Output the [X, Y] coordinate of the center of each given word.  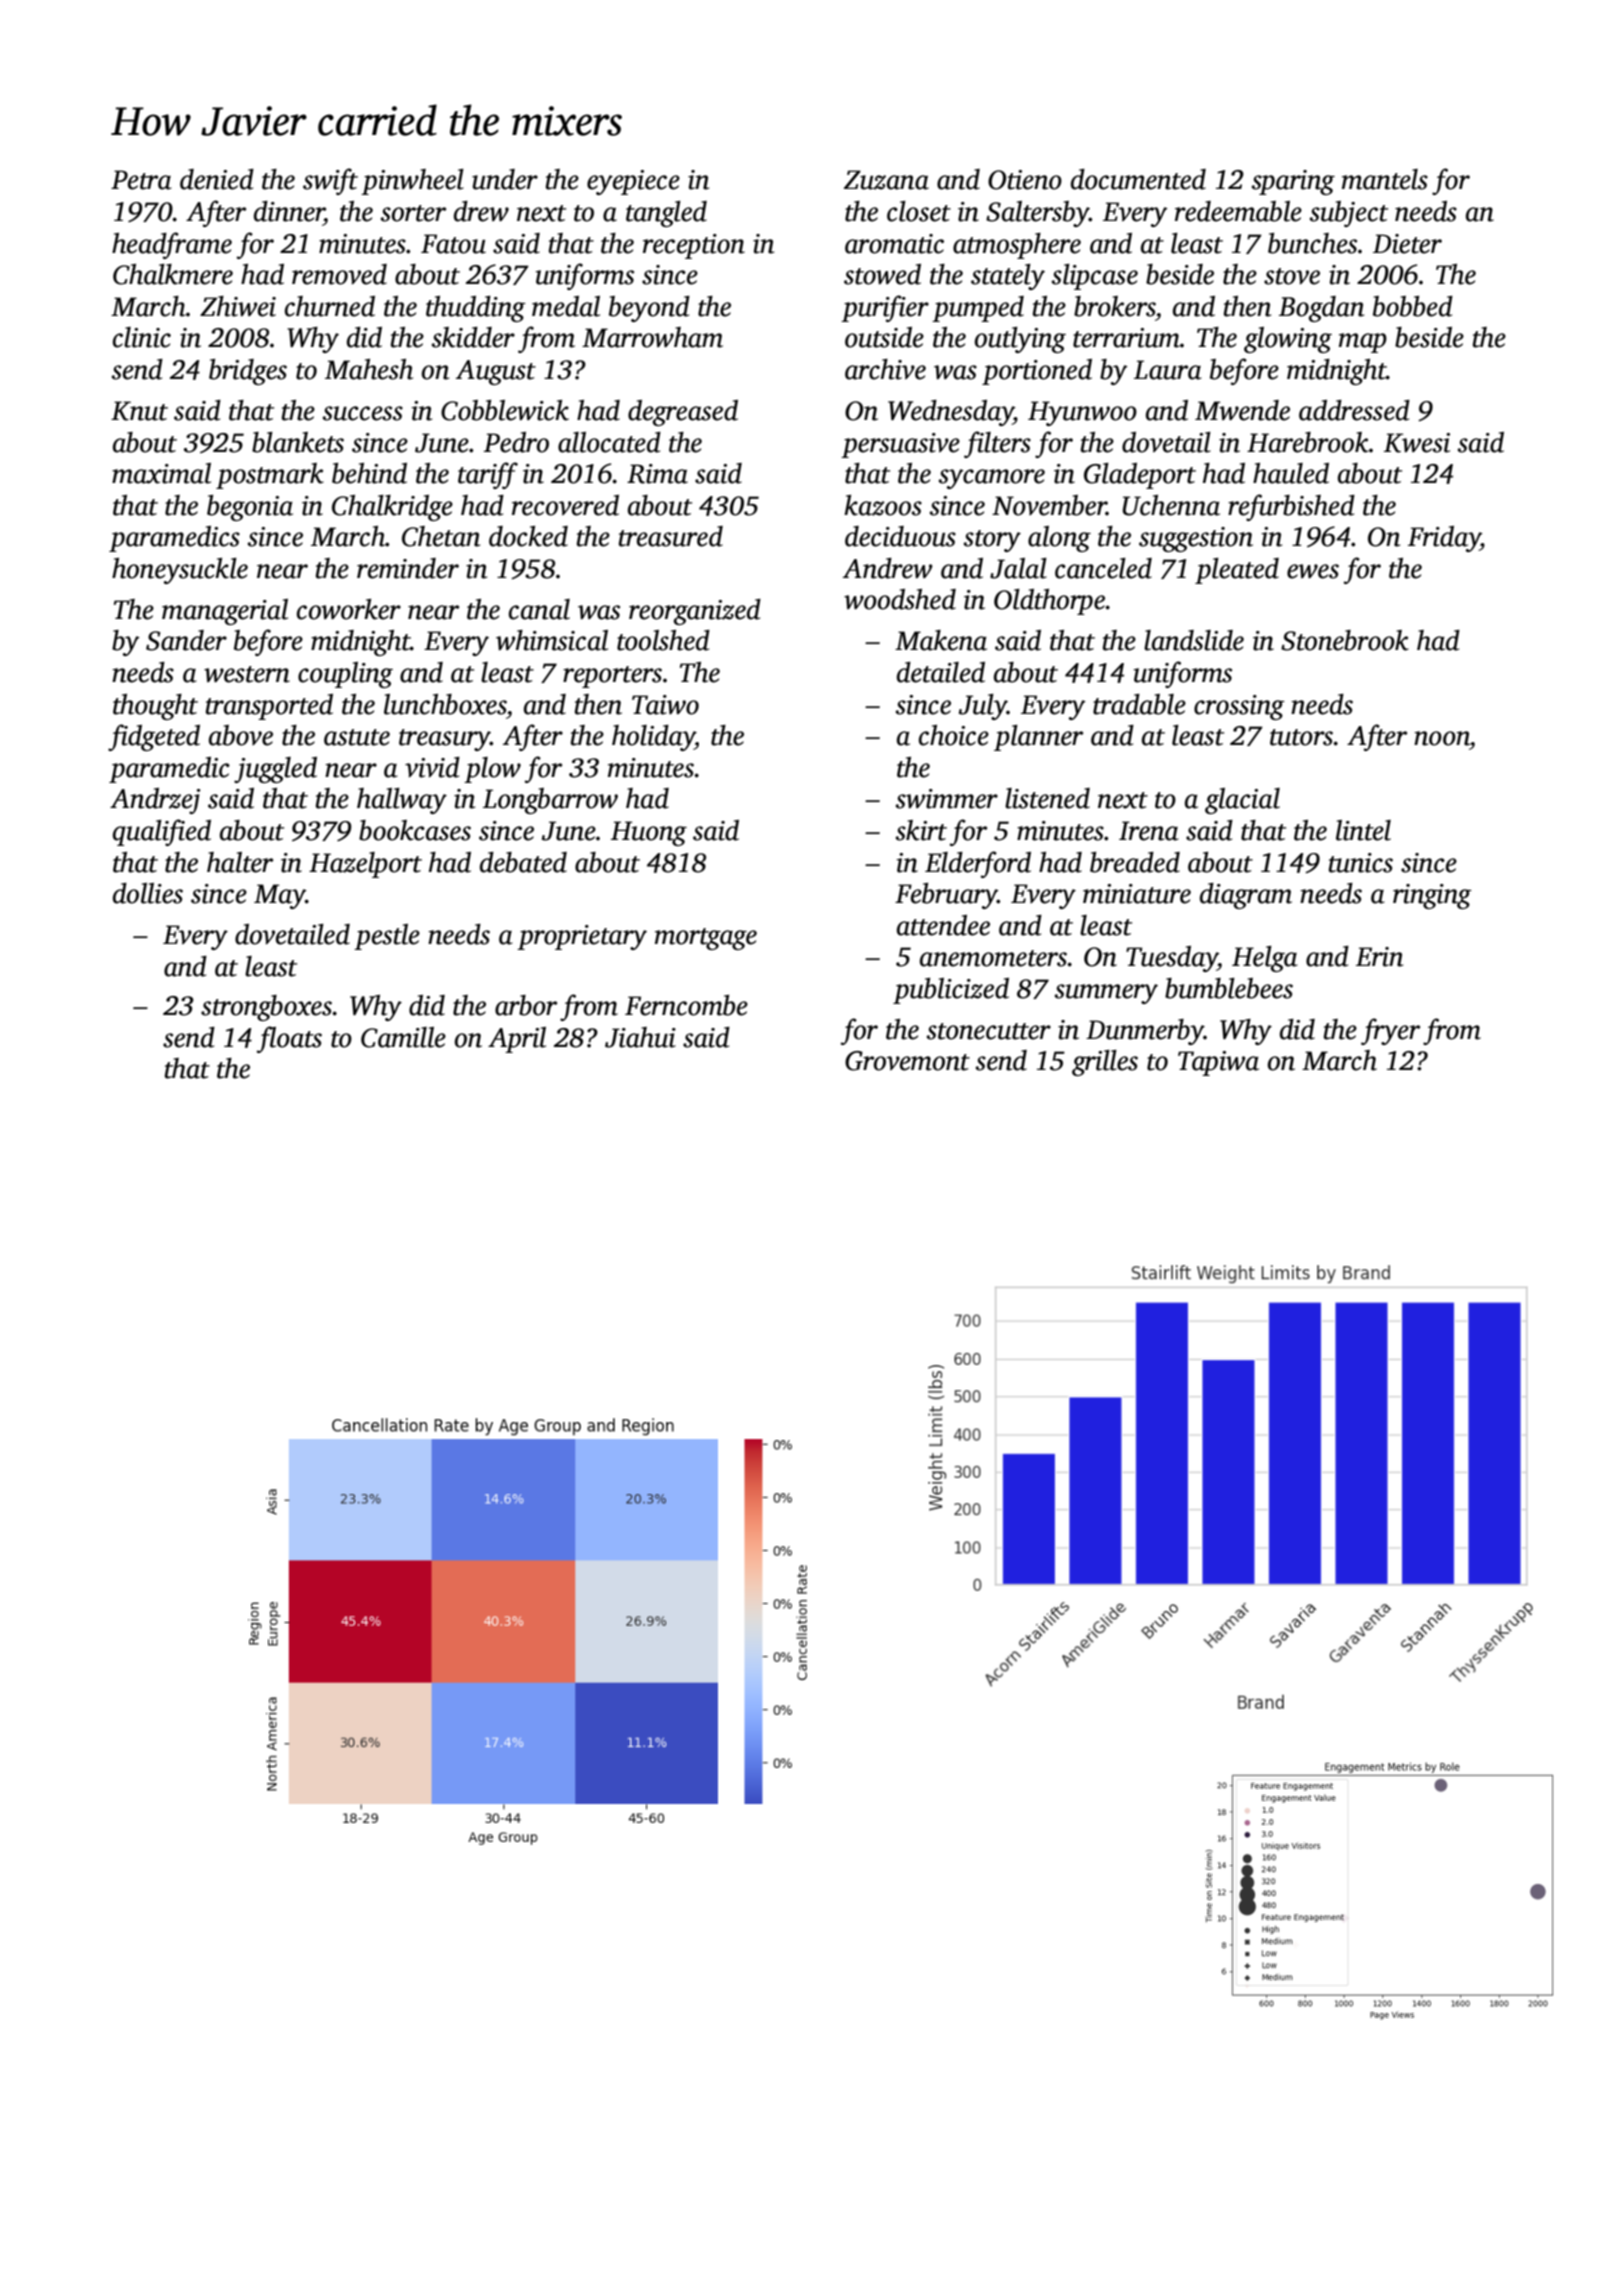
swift [330, 181]
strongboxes [266, 1008]
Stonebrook [1345, 640]
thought [155, 707]
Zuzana [886, 180]
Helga [1265, 959]
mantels [1385, 179]
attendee [943, 925]
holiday [653, 738]
